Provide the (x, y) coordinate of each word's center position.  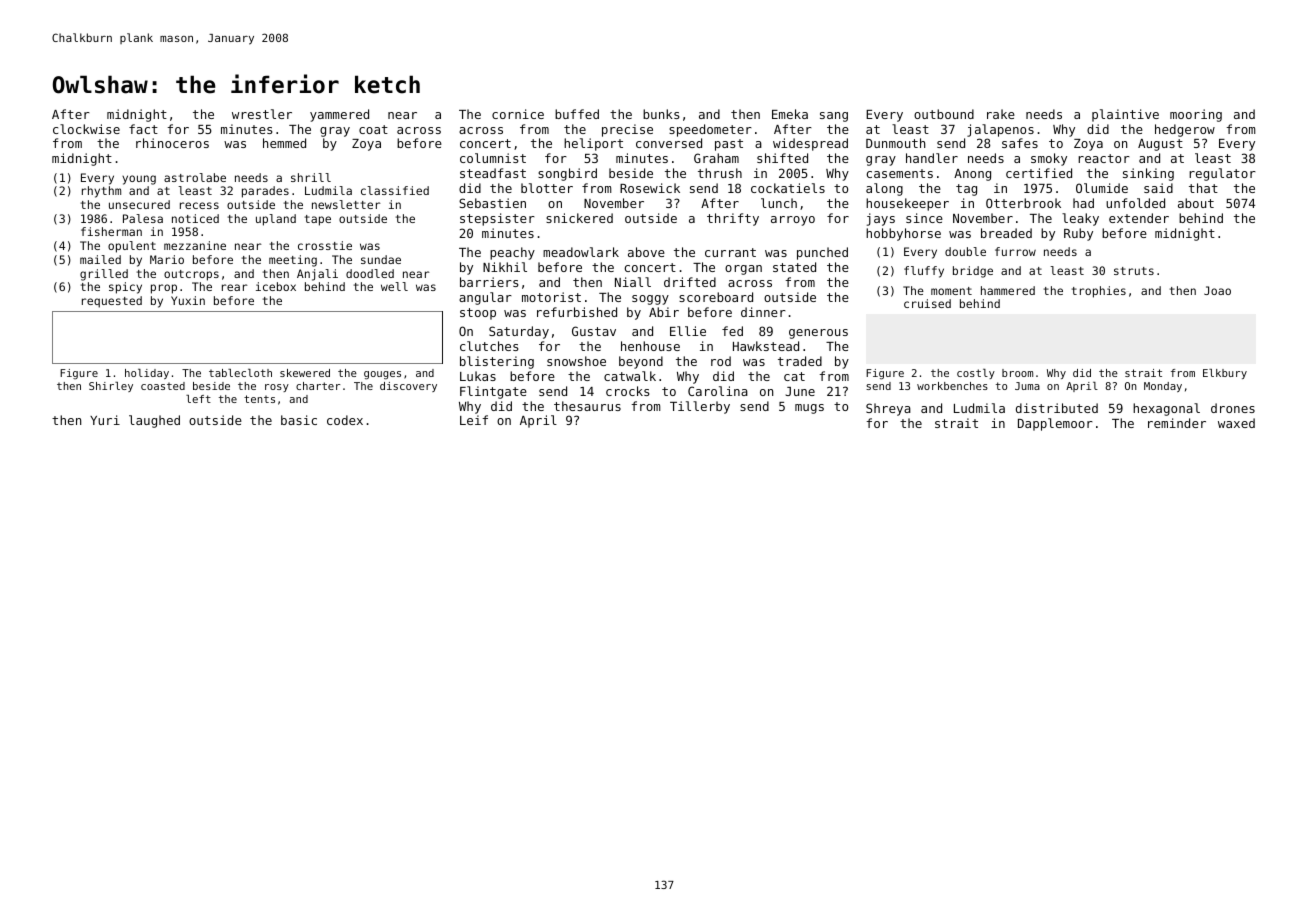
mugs (809, 409)
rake (1001, 114)
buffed (577, 114)
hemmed (284, 143)
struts (1134, 271)
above (646, 252)
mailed (100, 259)
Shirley (111, 387)
